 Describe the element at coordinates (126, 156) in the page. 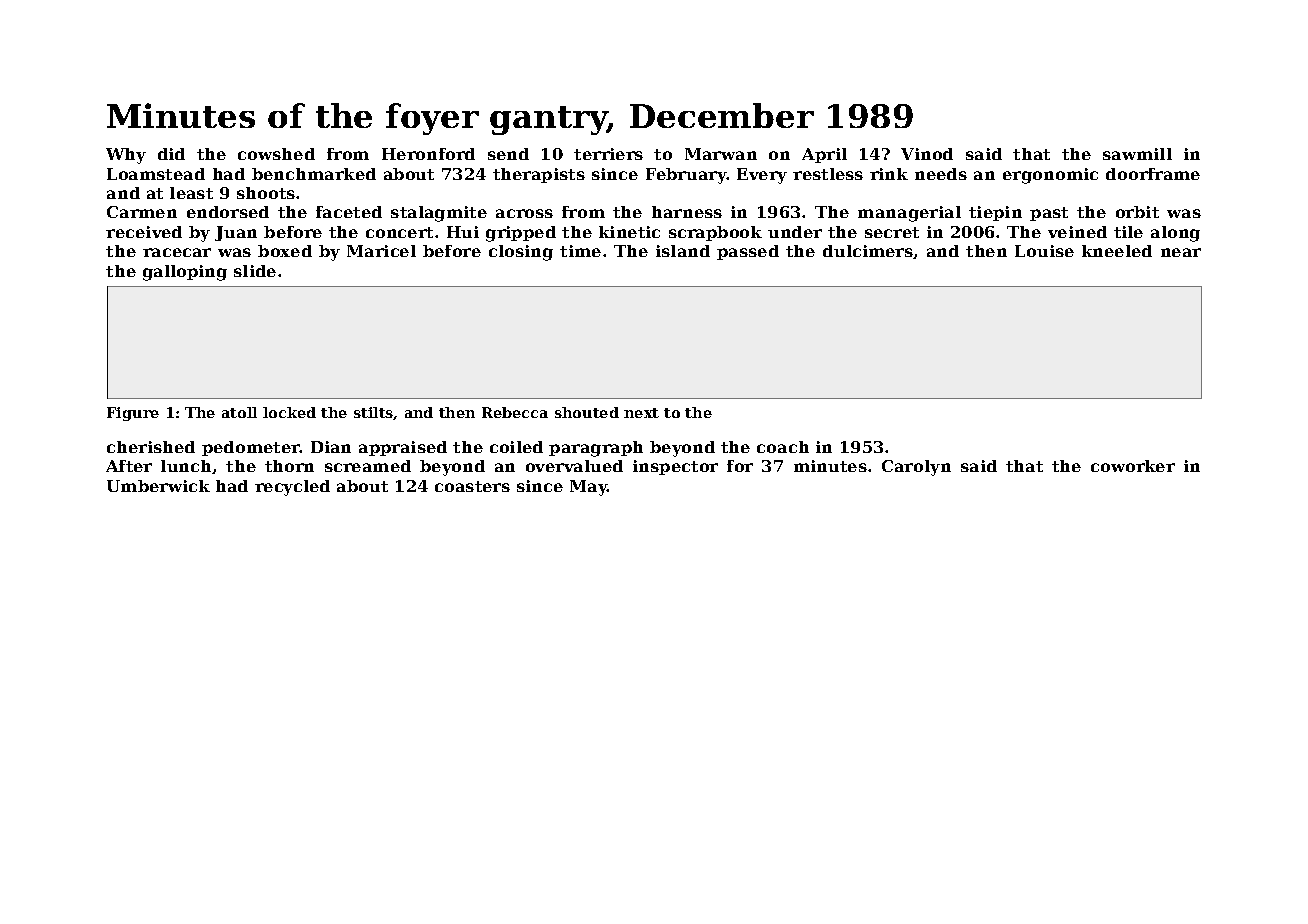

I see `Why` at that location.
